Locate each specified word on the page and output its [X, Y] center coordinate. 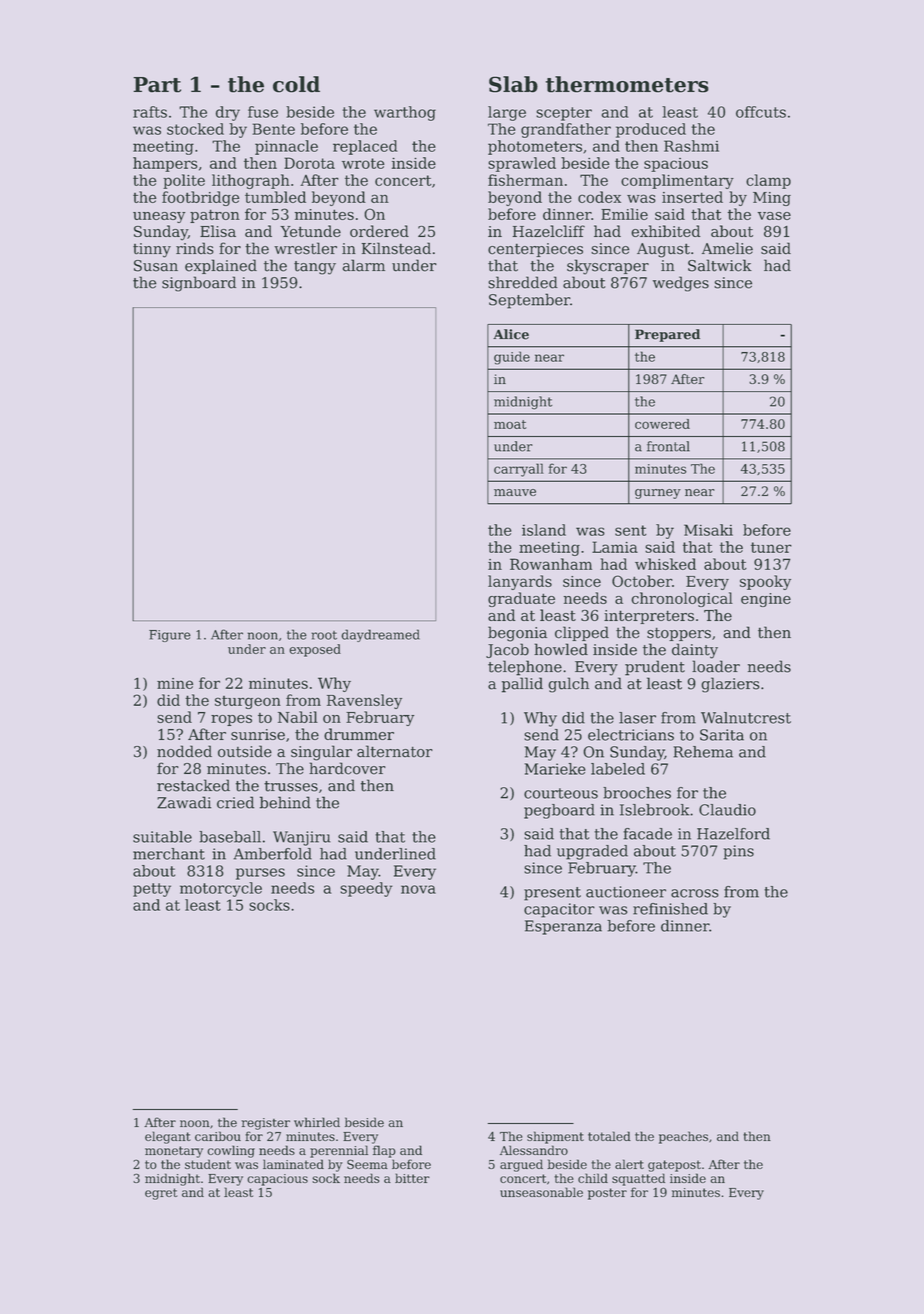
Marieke [555, 769]
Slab [513, 84]
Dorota [309, 163]
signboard [199, 284]
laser [637, 718]
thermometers [627, 84]
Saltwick [720, 265]
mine [175, 683]
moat [510, 424]
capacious [277, 1180]
